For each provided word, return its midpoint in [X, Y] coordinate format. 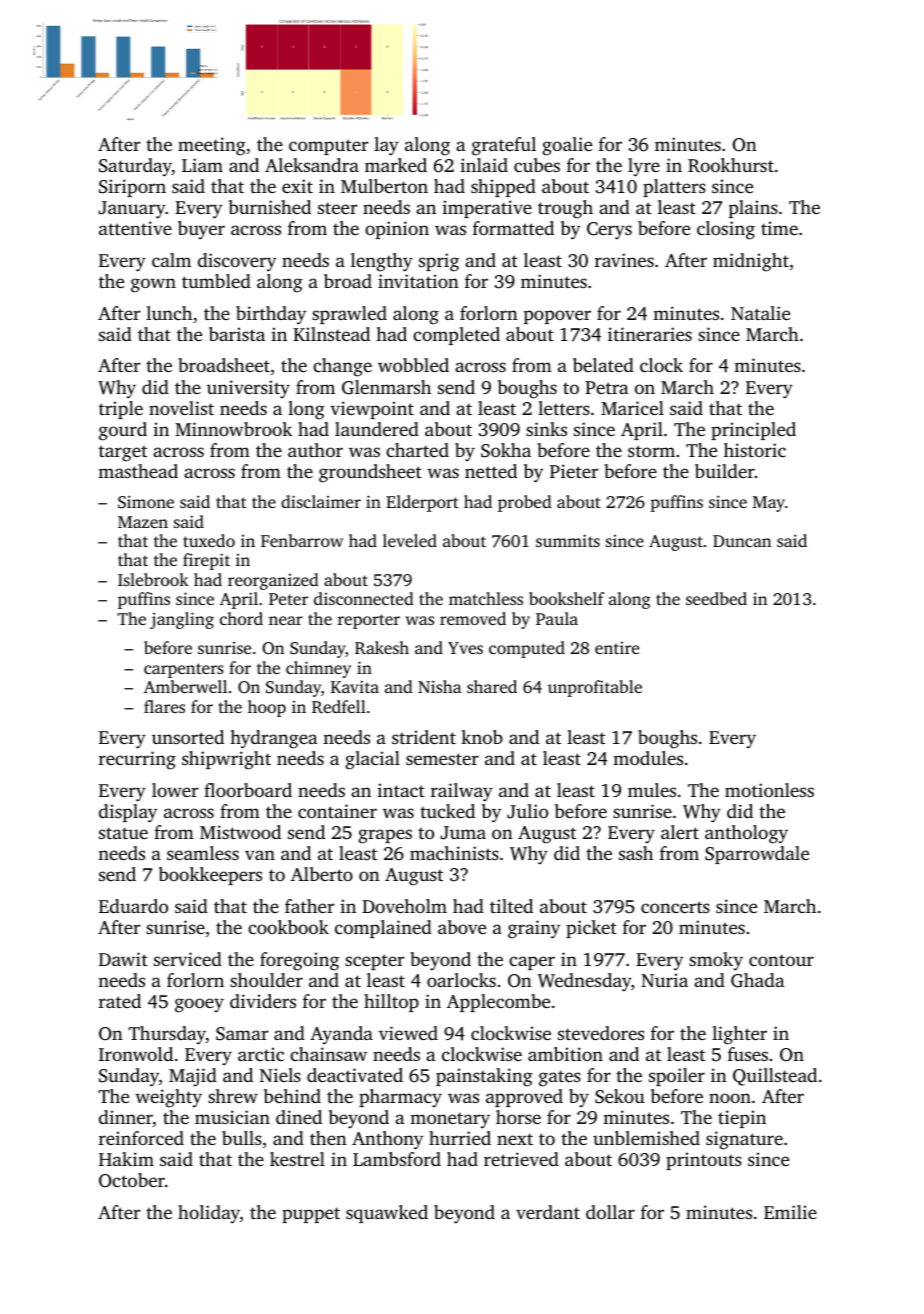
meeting [212, 146]
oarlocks [461, 980]
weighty [168, 1098]
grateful [504, 146]
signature [744, 1140]
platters [674, 188]
